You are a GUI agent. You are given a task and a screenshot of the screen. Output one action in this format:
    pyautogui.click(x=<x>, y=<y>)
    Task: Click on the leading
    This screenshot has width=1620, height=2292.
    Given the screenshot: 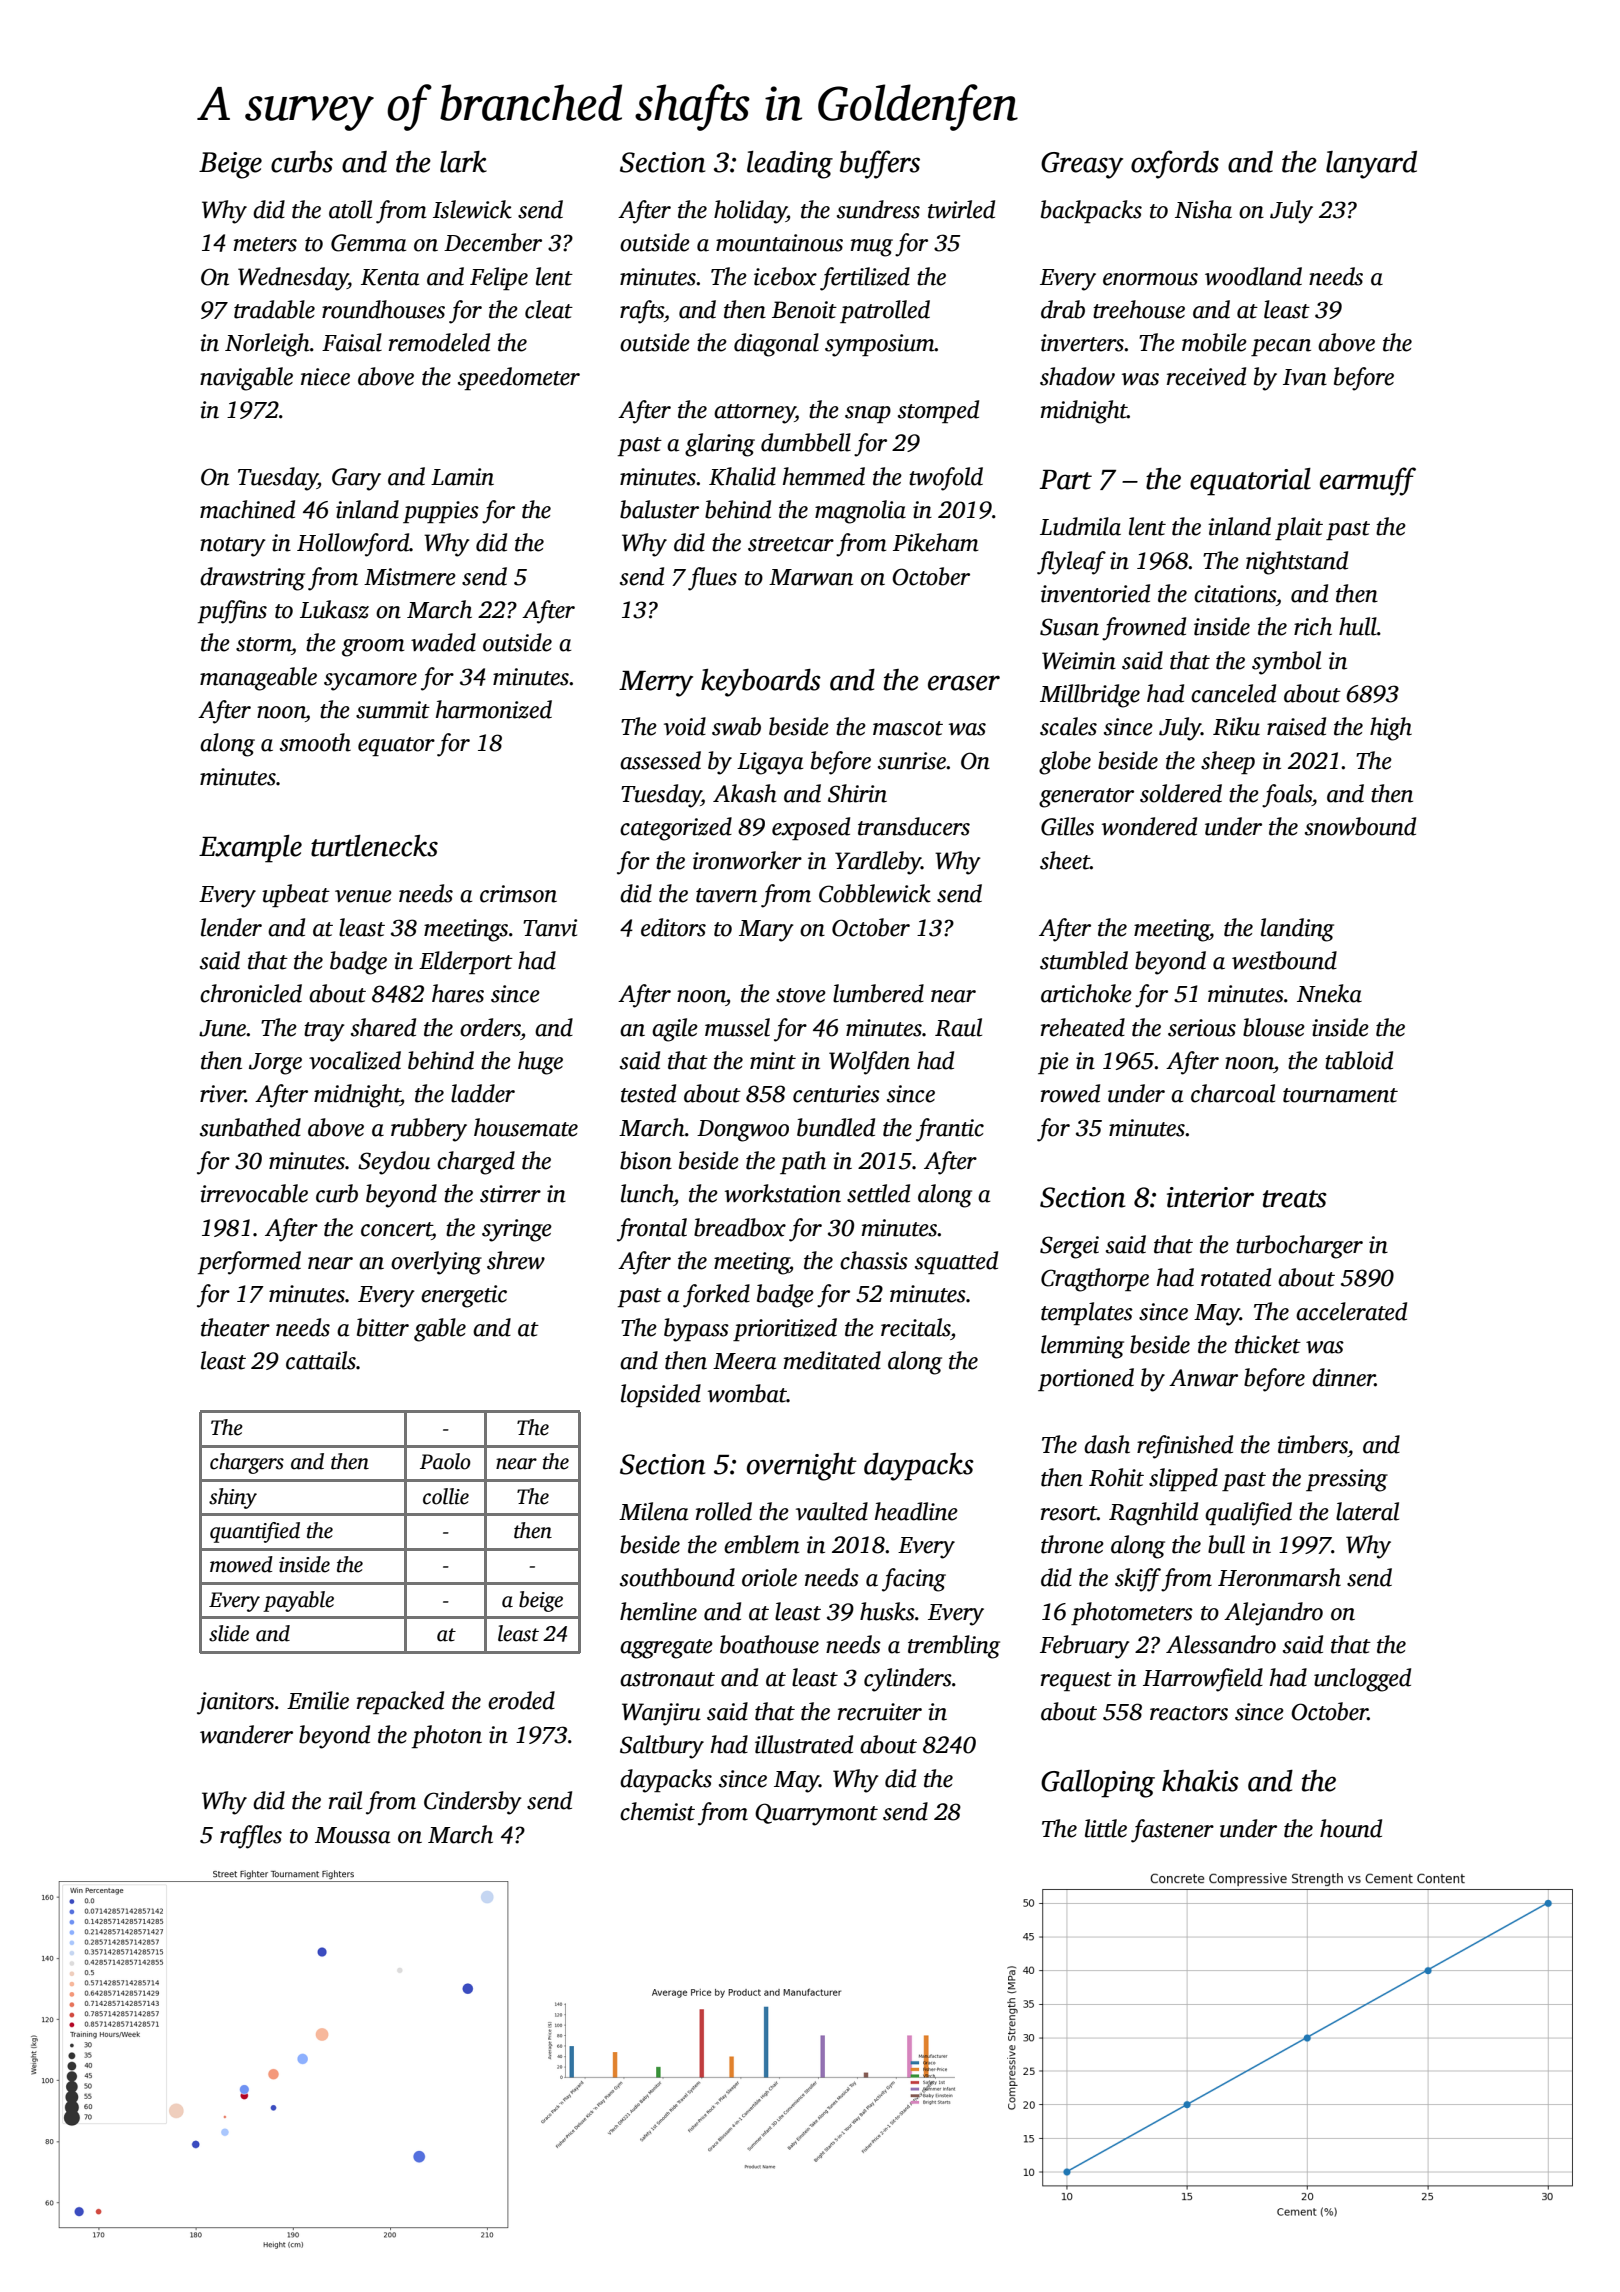 What is the action you would take?
    pyautogui.click(x=790, y=165)
